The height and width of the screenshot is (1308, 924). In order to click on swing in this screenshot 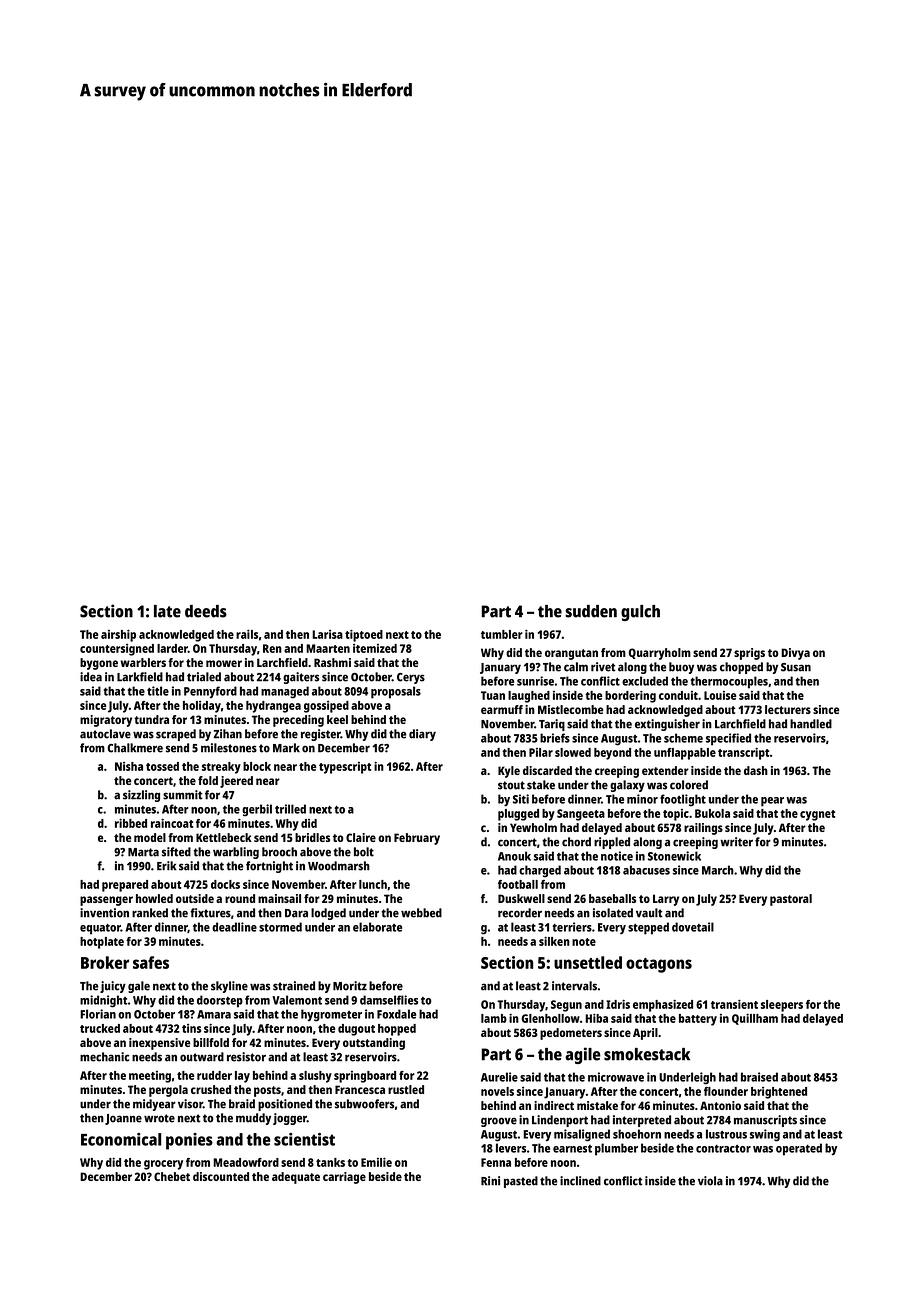, I will do `click(765, 1135)`.
